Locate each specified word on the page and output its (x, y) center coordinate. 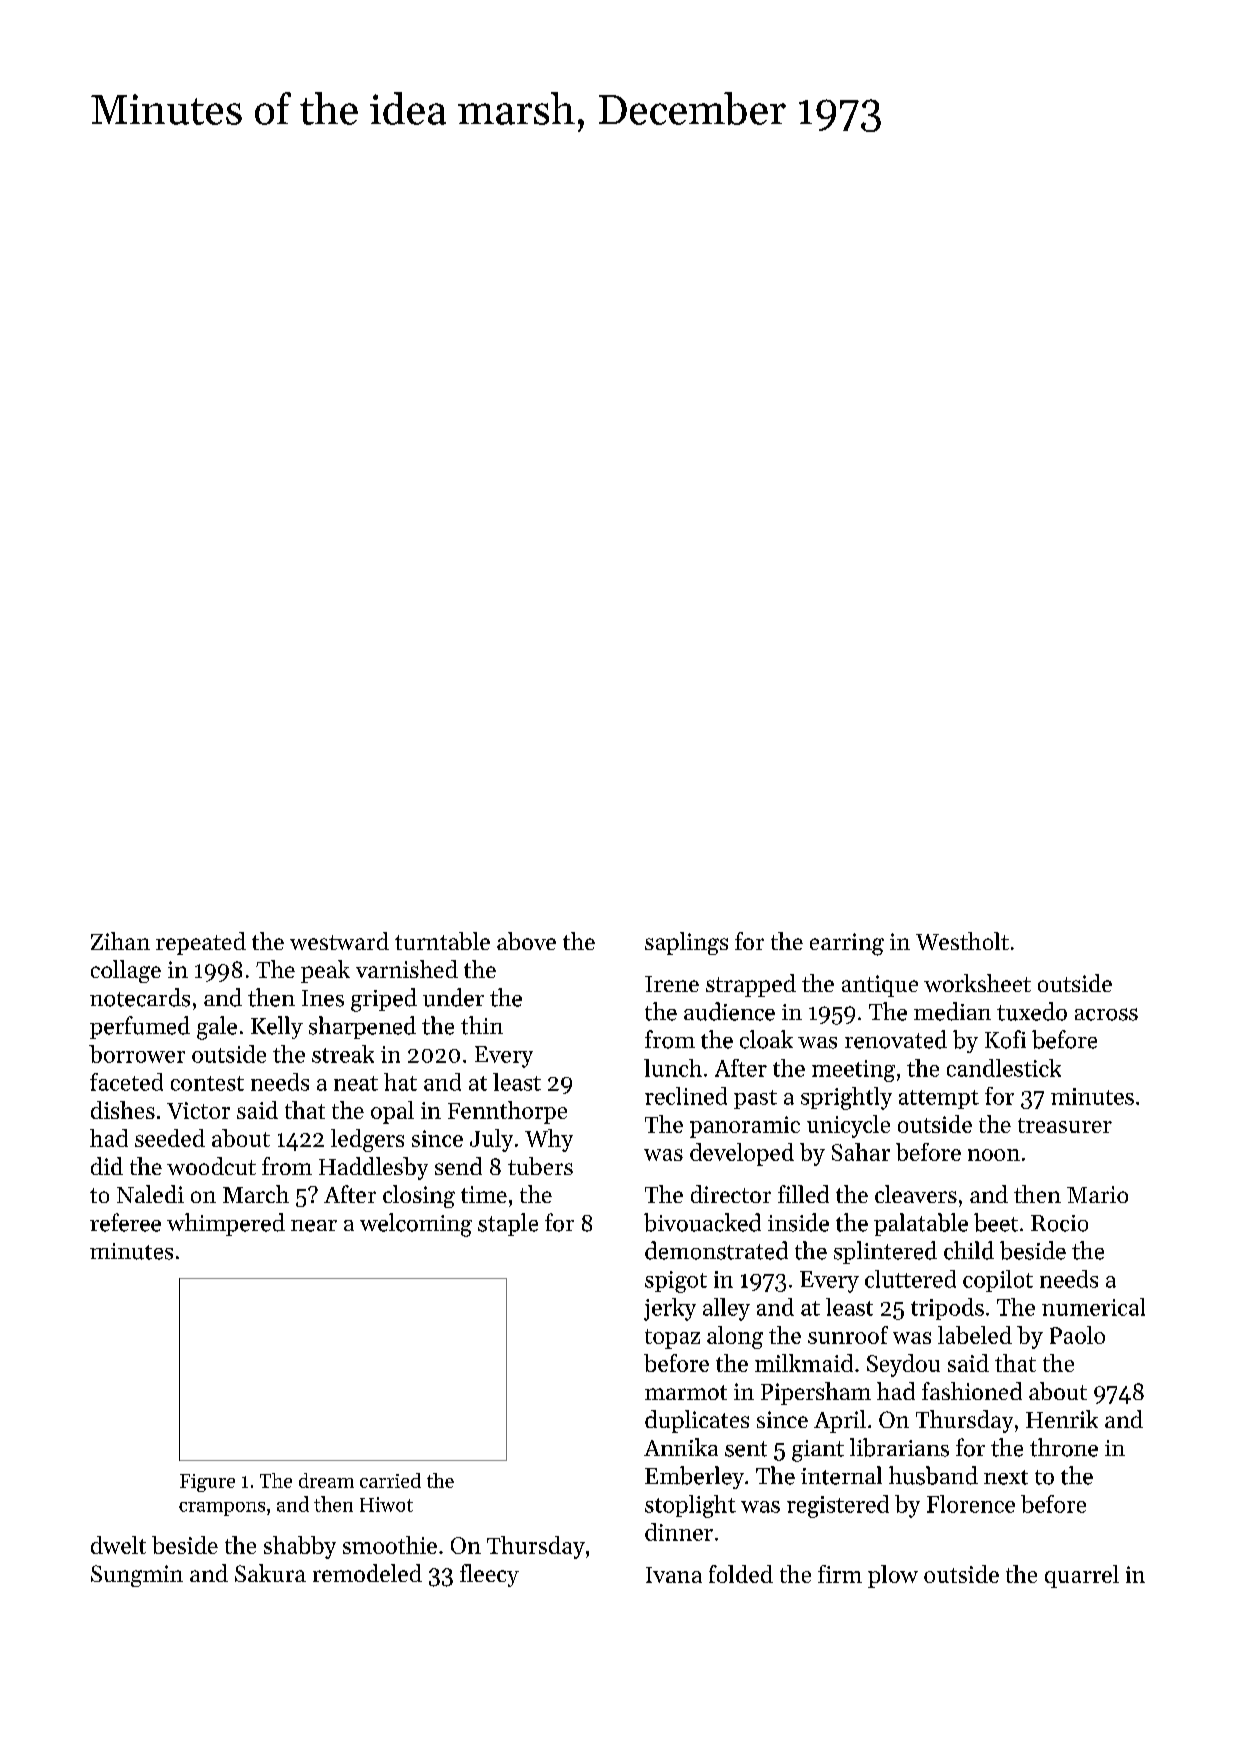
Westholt (962, 941)
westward (339, 941)
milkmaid (804, 1363)
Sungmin (137, 1576)
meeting (853, 1071)
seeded (170, 1138)
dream (326, 1480)
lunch (673, 1068)
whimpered (226, 1224)
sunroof (848, 1335)
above (526, 941)
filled (803, 1194)
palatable (921, 1224)
